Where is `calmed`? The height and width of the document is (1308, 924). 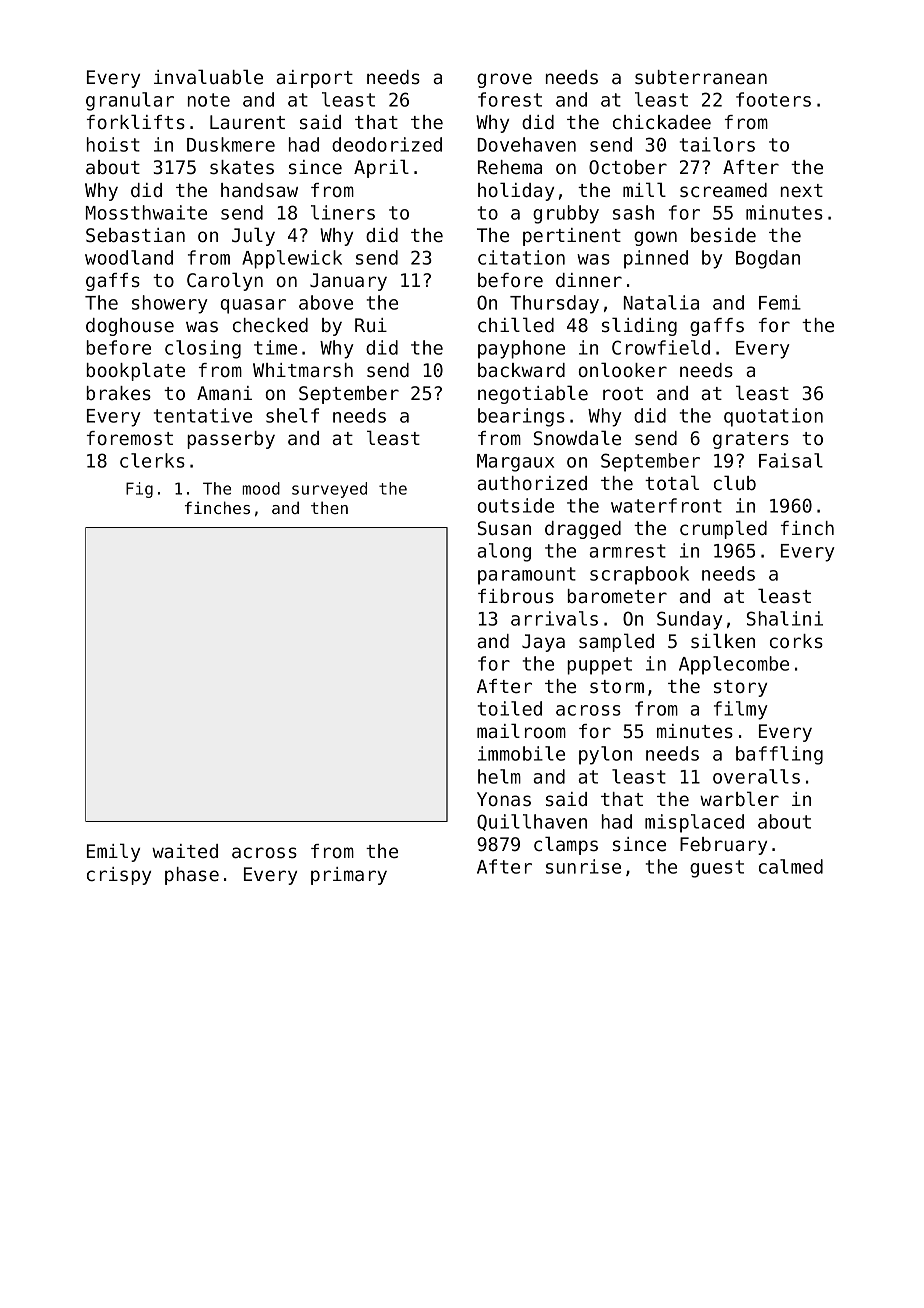
calmed is located at coordinates (791, 866).
